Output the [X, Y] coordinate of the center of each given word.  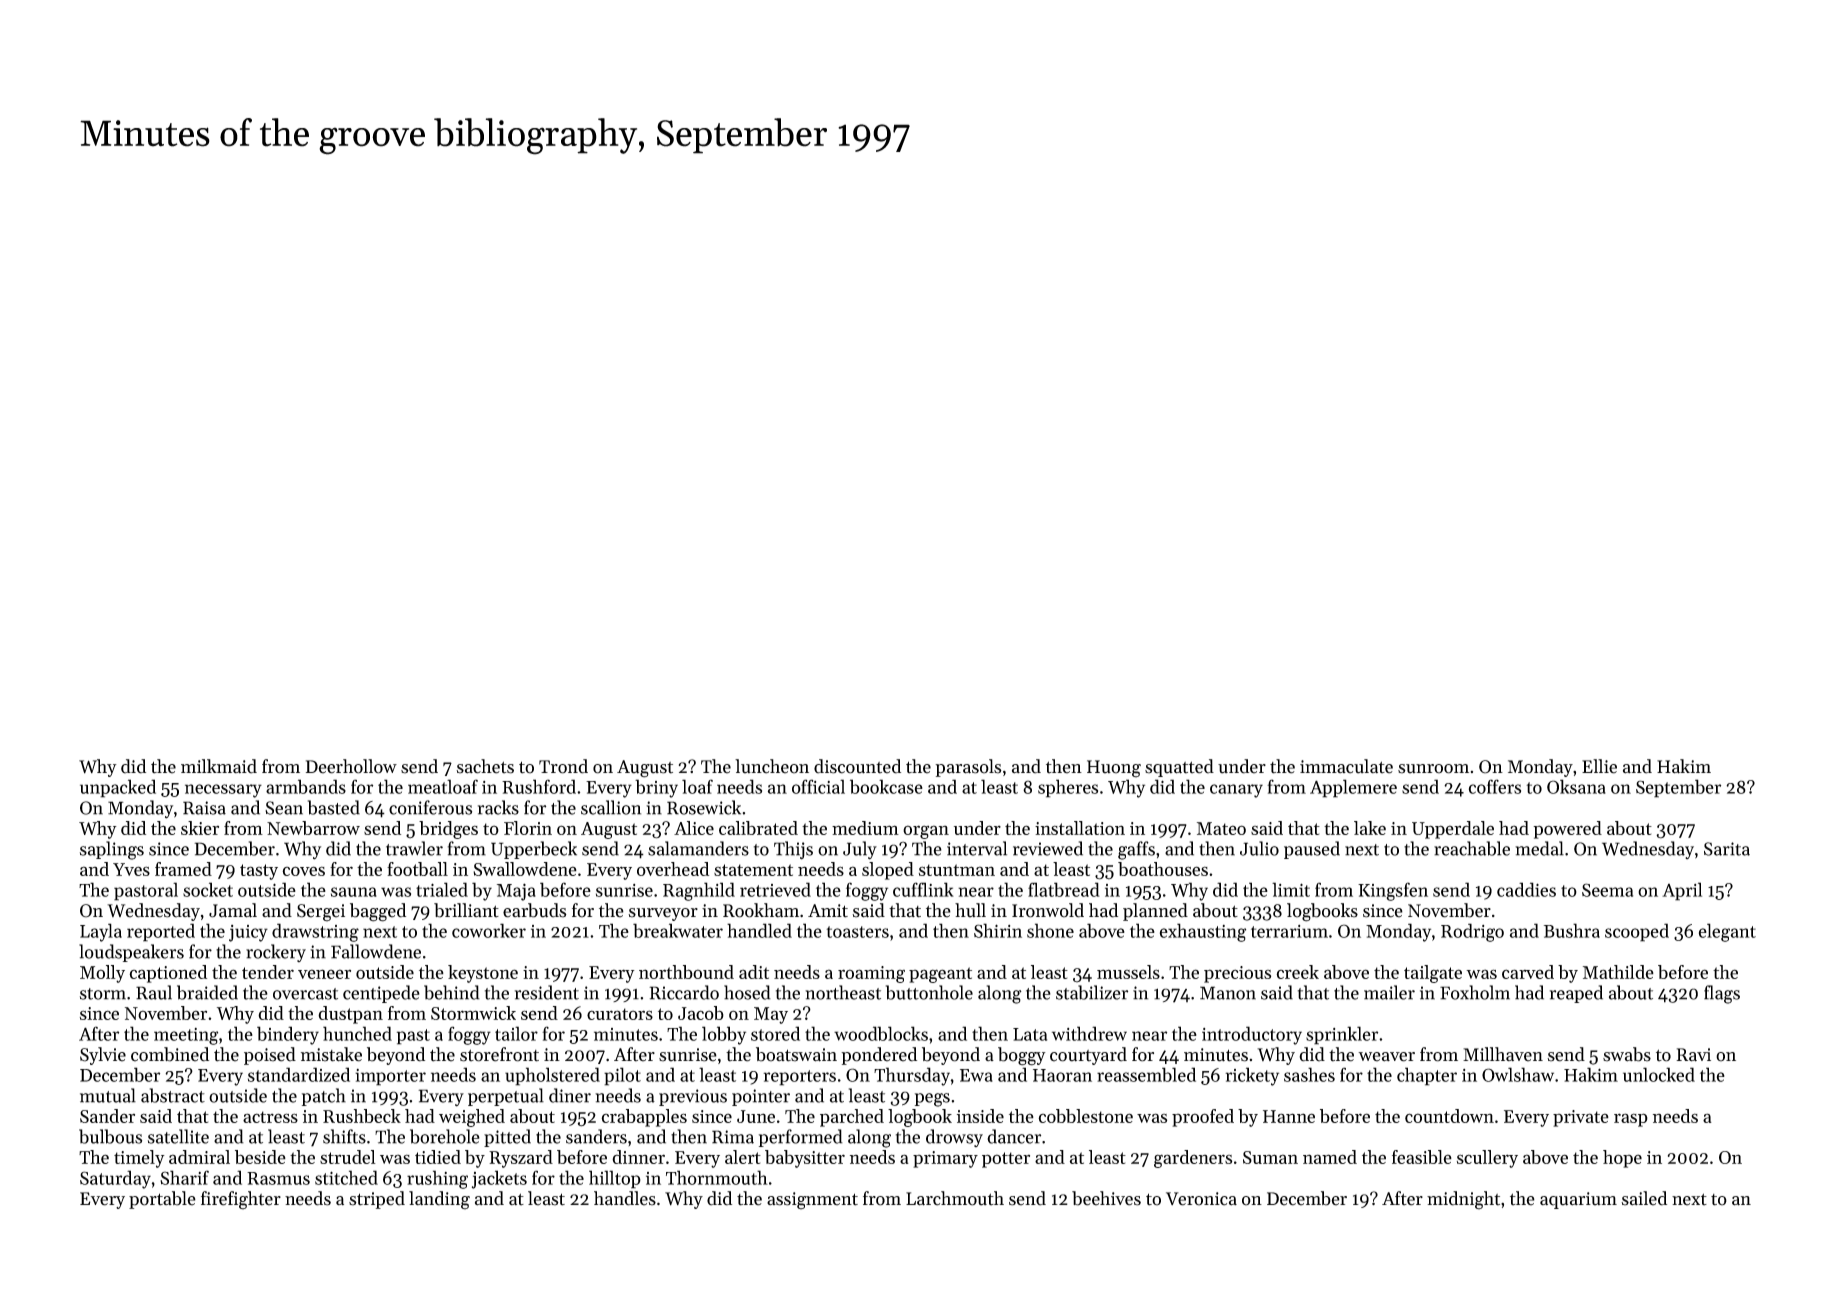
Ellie [1599, 766]
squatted [1179, 768]
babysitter [805, 1159]
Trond [563, 766]
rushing [437, 1179]
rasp [1631, 1120]
